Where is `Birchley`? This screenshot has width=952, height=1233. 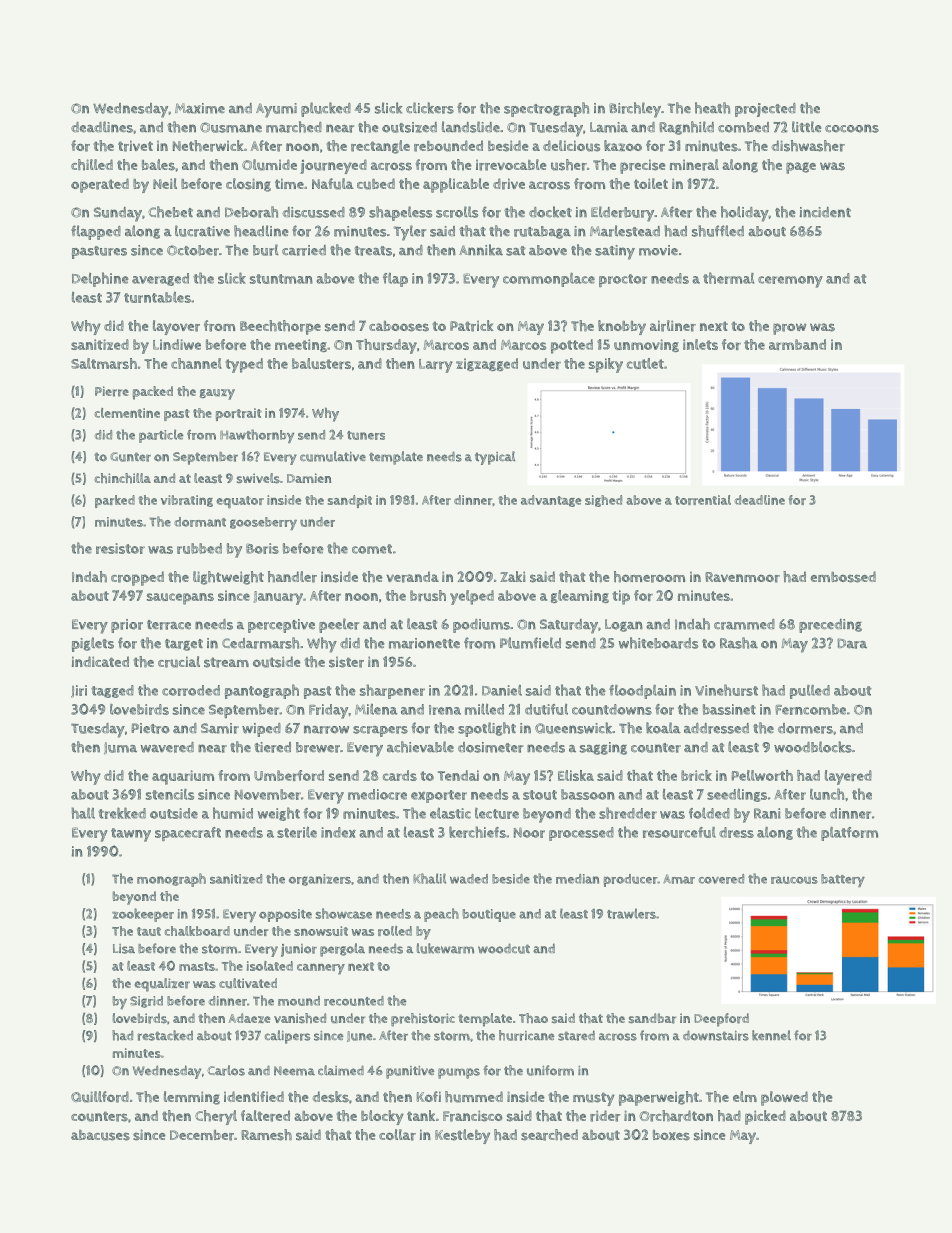
Birchley is located at coordinates (635, 110).
